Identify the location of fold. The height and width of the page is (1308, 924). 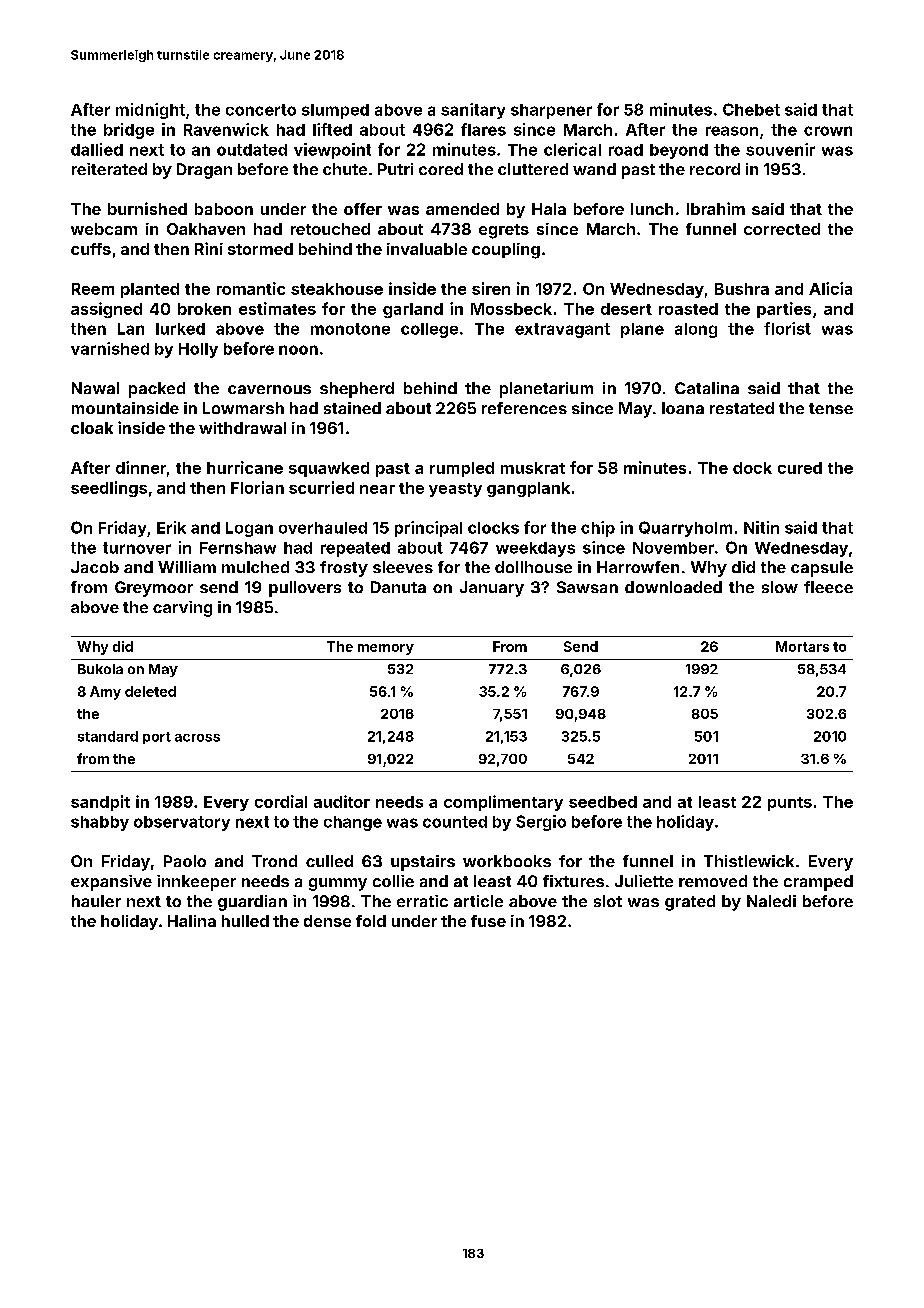
(371, 921).
